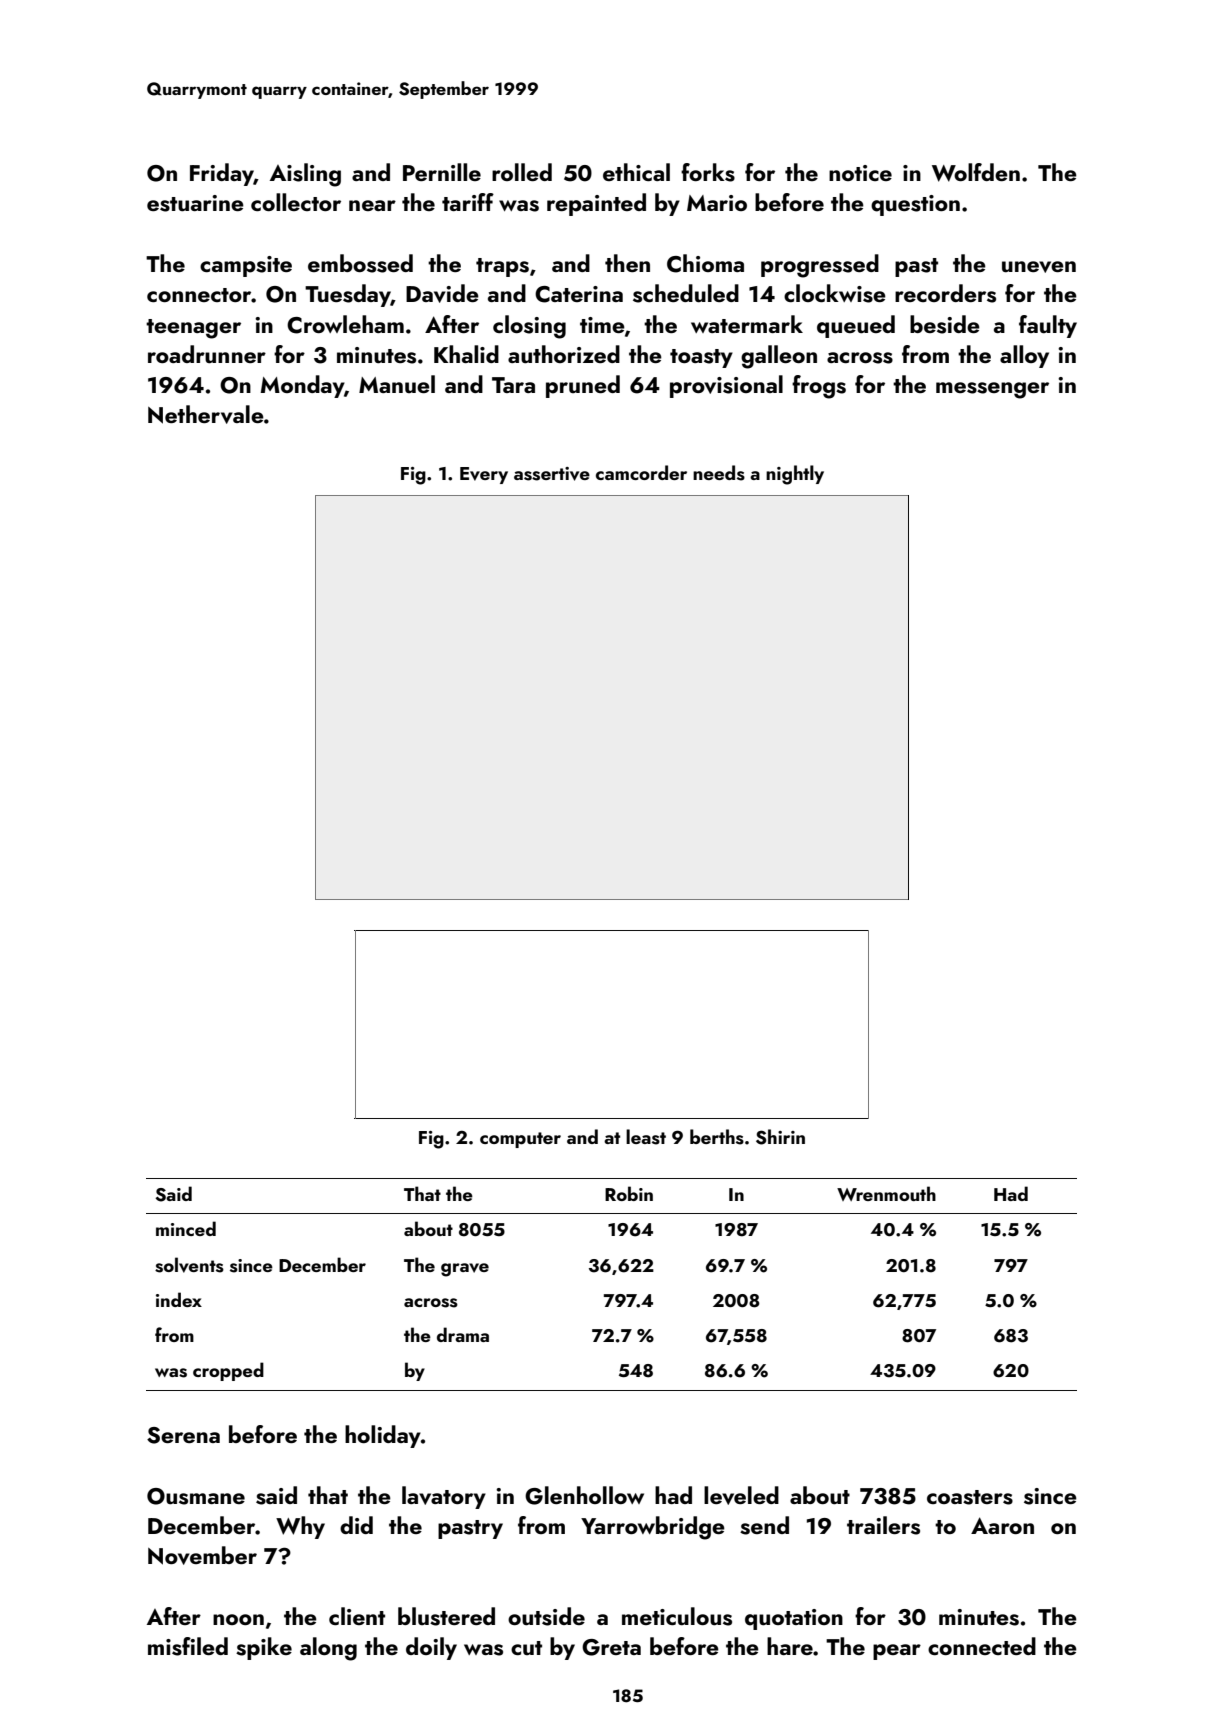 The width and height of the image is (1224, 1731). What do you see at coordinates (611, 1647) in the image?
I see `Greta` at bounding box center [611, 1647].
